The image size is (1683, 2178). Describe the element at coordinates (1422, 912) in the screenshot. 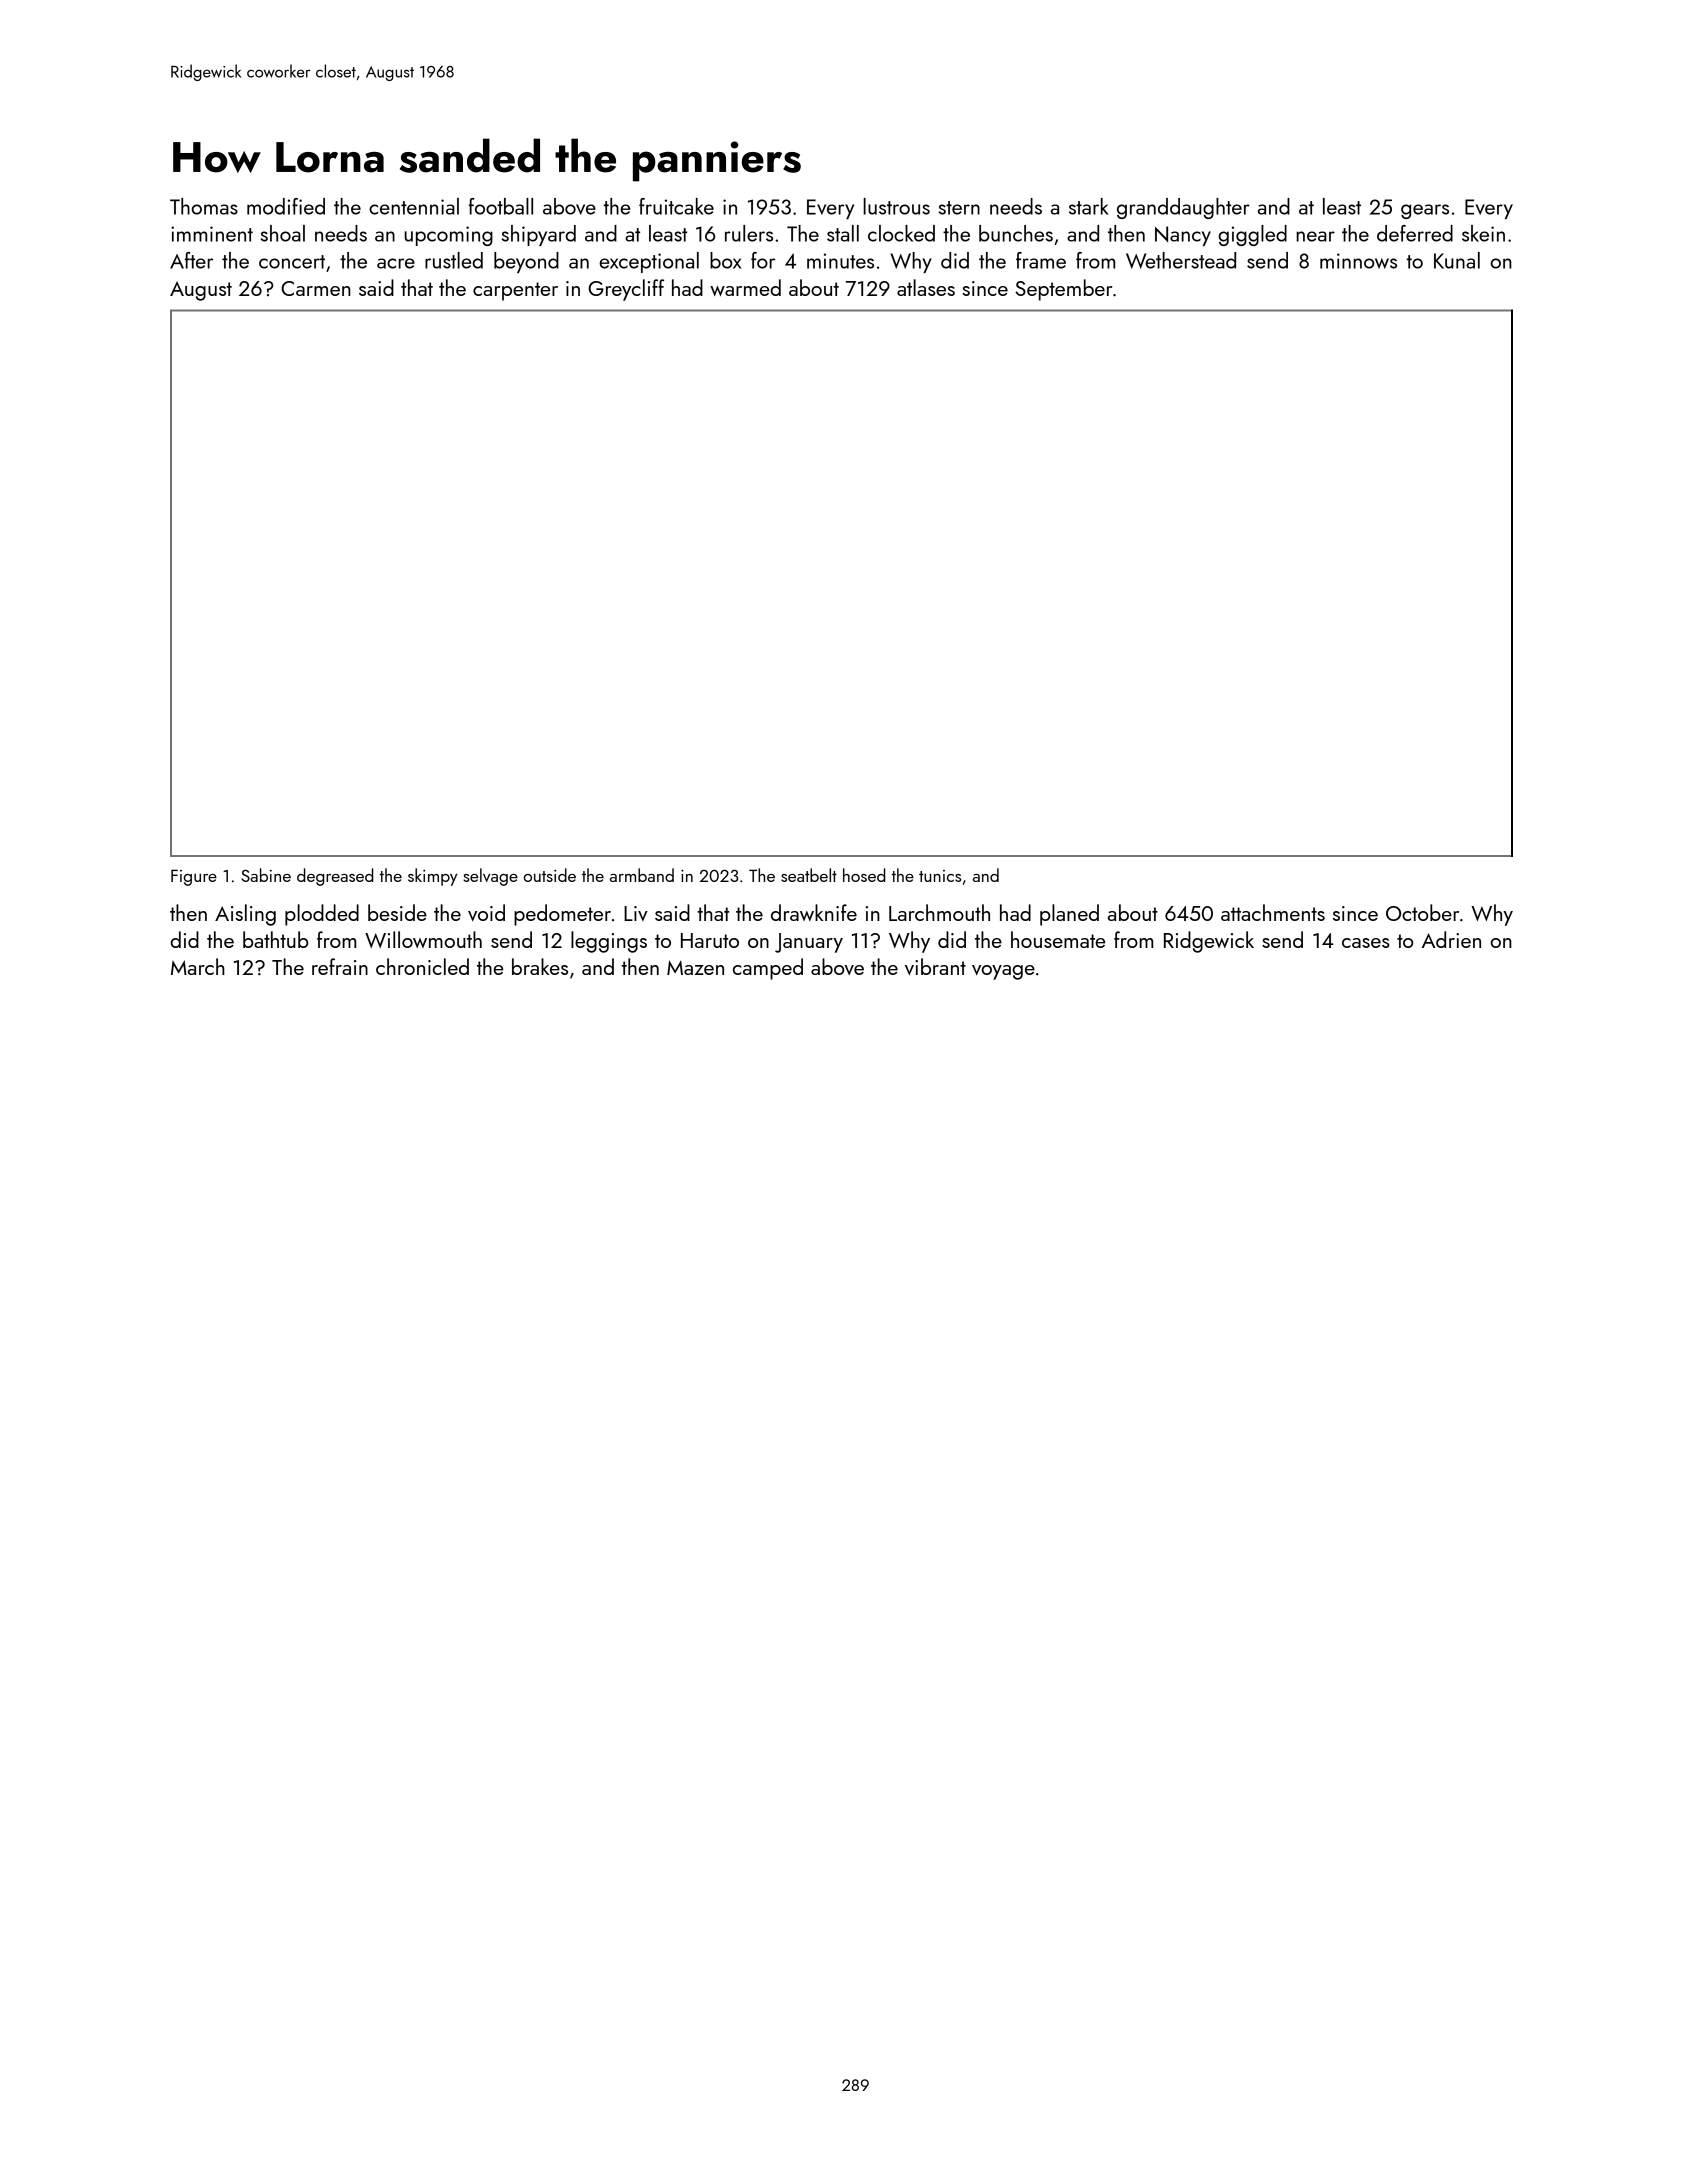

I see `October` at that location.
